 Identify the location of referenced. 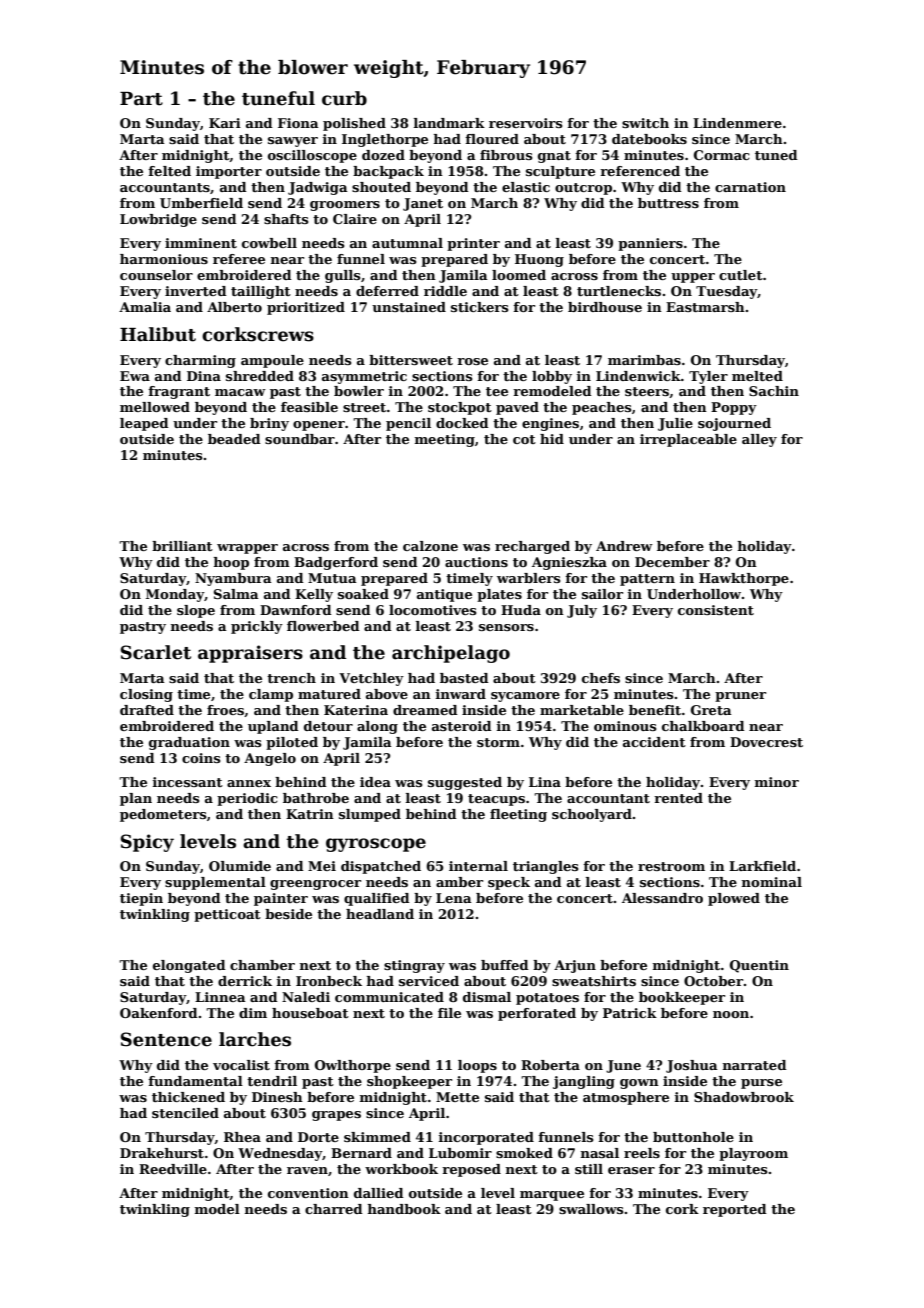
(640, 171).
